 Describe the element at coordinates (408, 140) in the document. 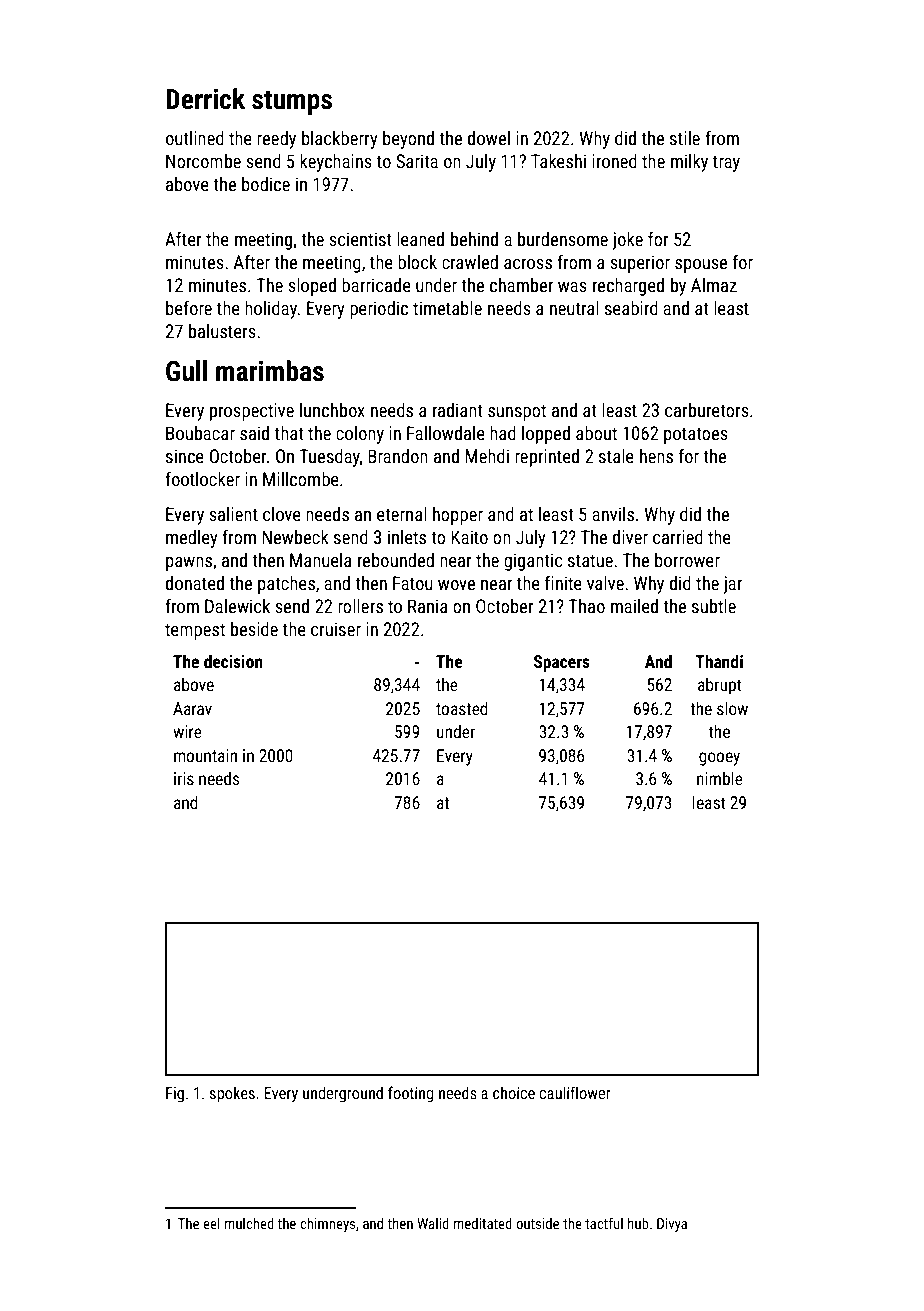

I see `beyond` at that location.
